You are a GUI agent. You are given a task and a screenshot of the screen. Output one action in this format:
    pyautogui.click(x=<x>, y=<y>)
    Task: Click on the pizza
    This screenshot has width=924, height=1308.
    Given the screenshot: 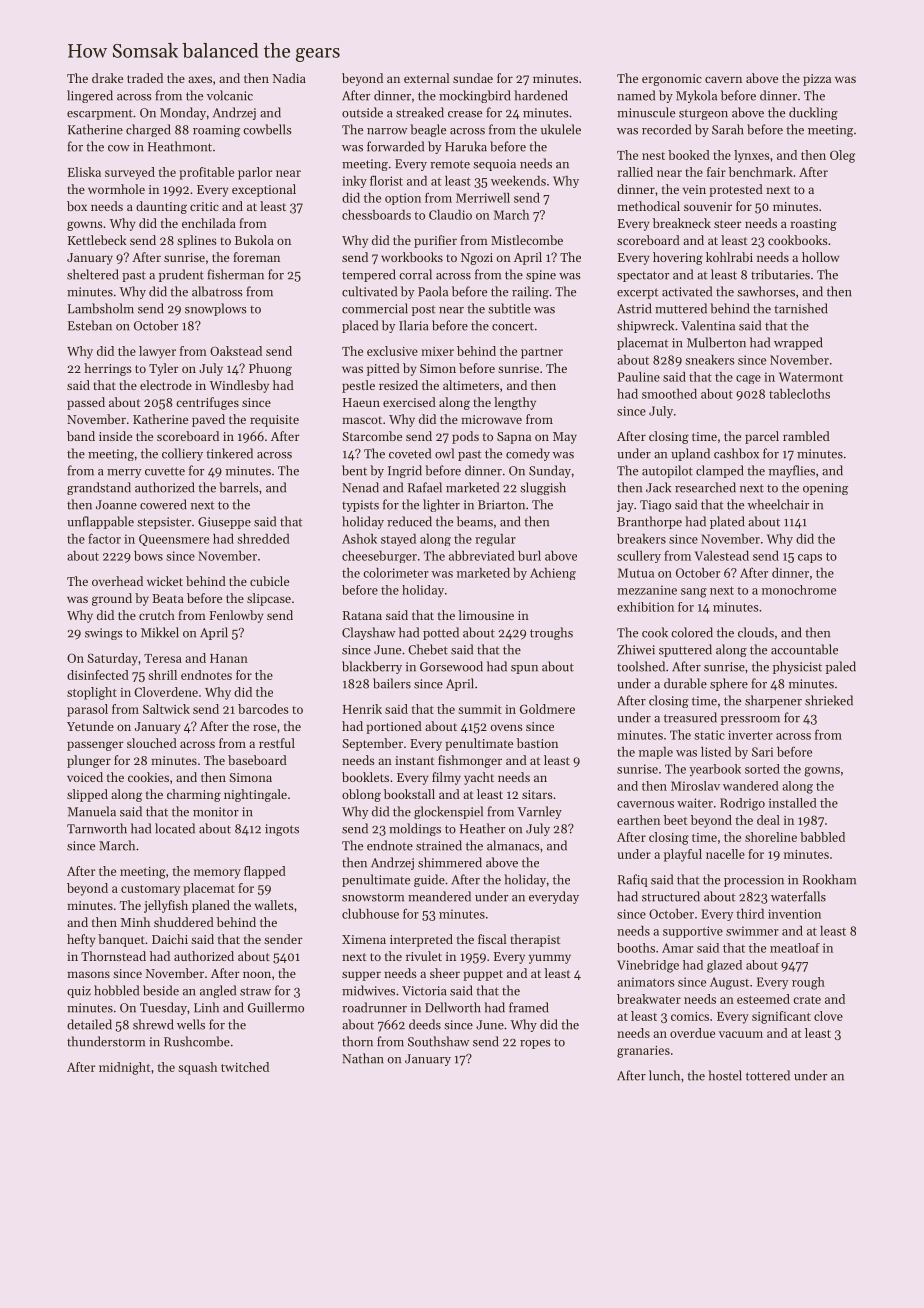 What is the action you would take?
    pyautogui.click(x=817, y=80)
